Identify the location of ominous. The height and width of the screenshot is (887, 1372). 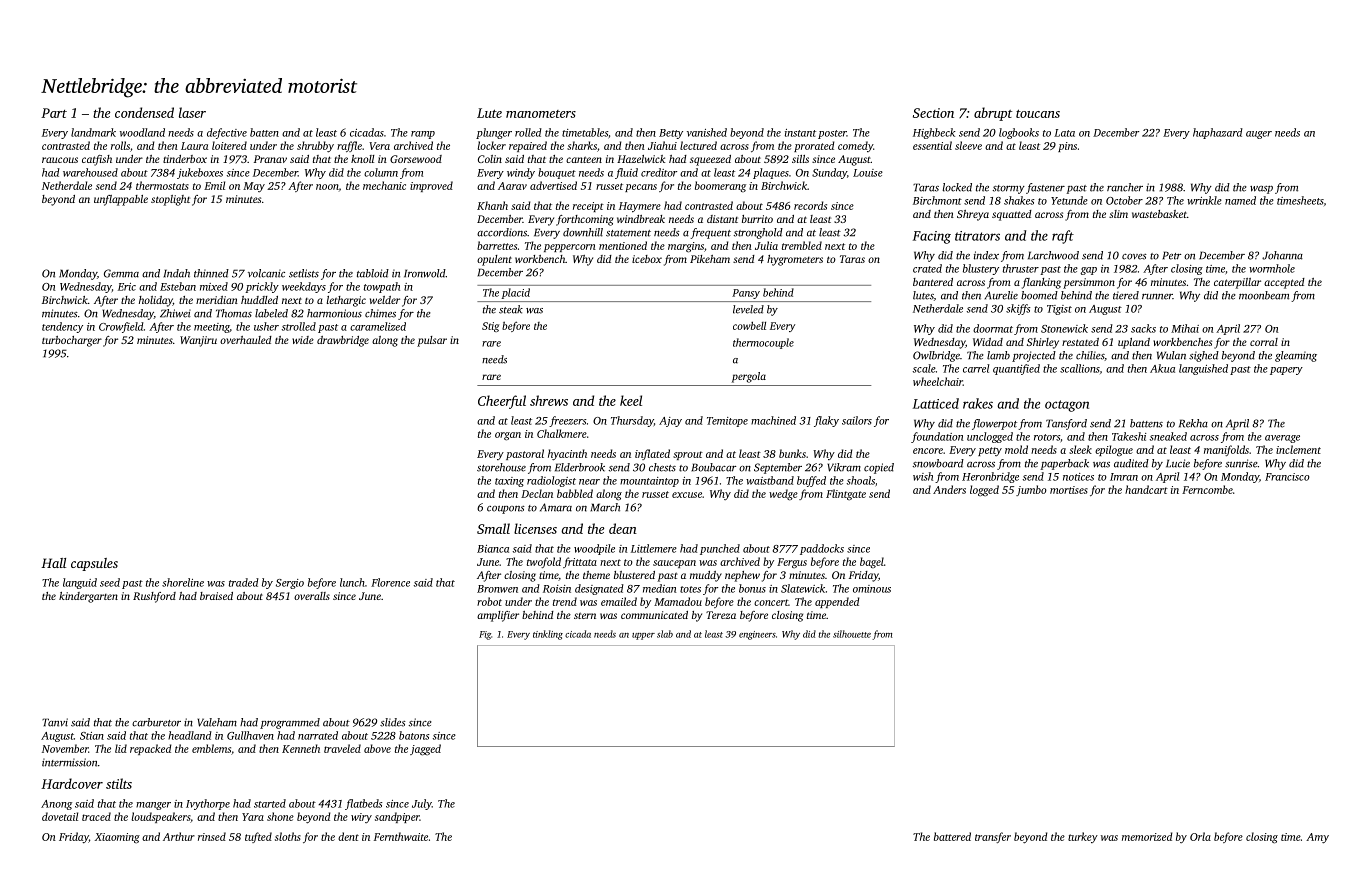
(872, 589).
